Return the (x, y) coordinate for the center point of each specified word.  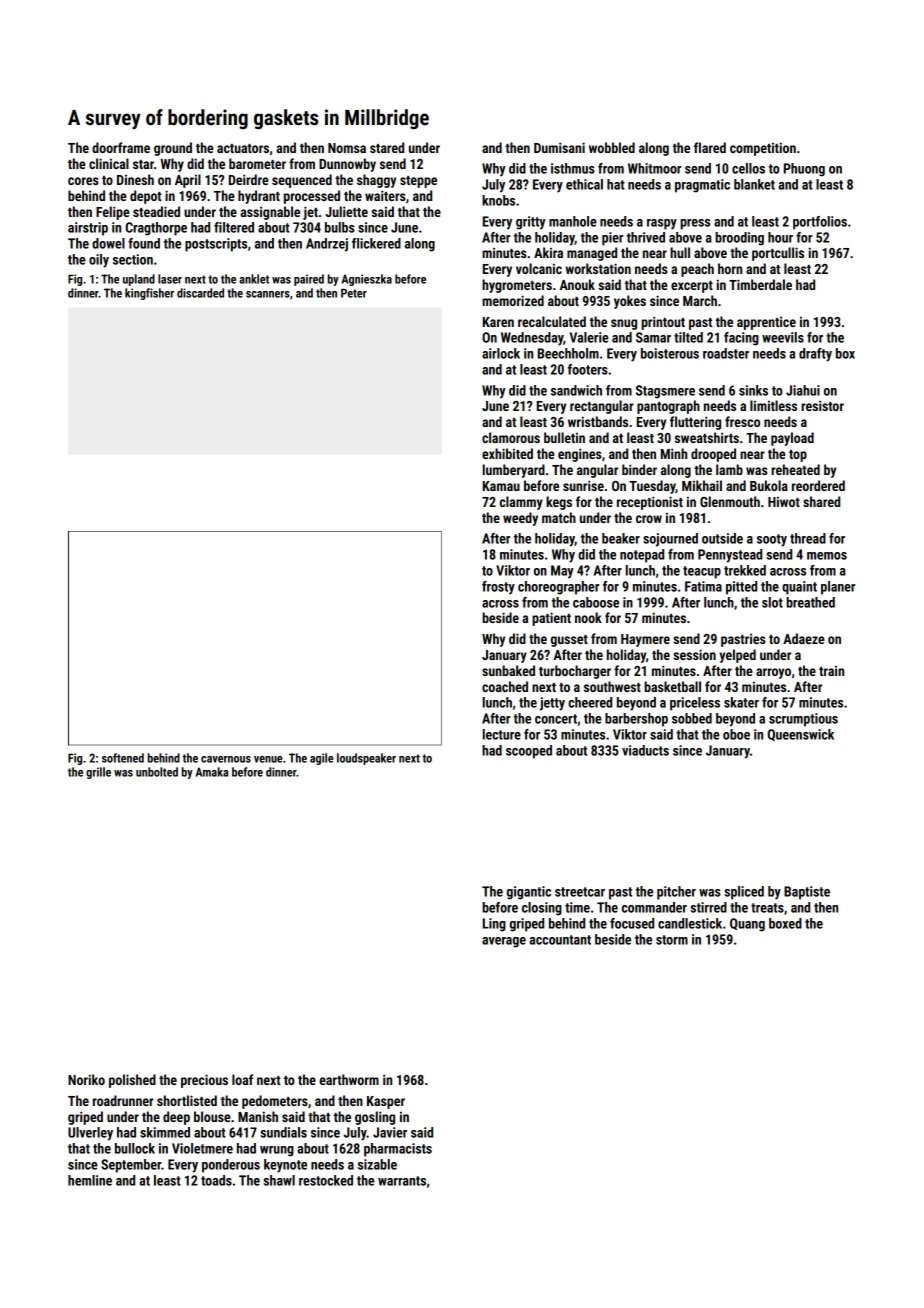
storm (672, 940)
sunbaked (508, 670)
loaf (242, 1079)
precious (204, 1081)
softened (123, 758)
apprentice (766, 323)
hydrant (259, 197)
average (504, 942)
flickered (376, 243)
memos (827, 556)
